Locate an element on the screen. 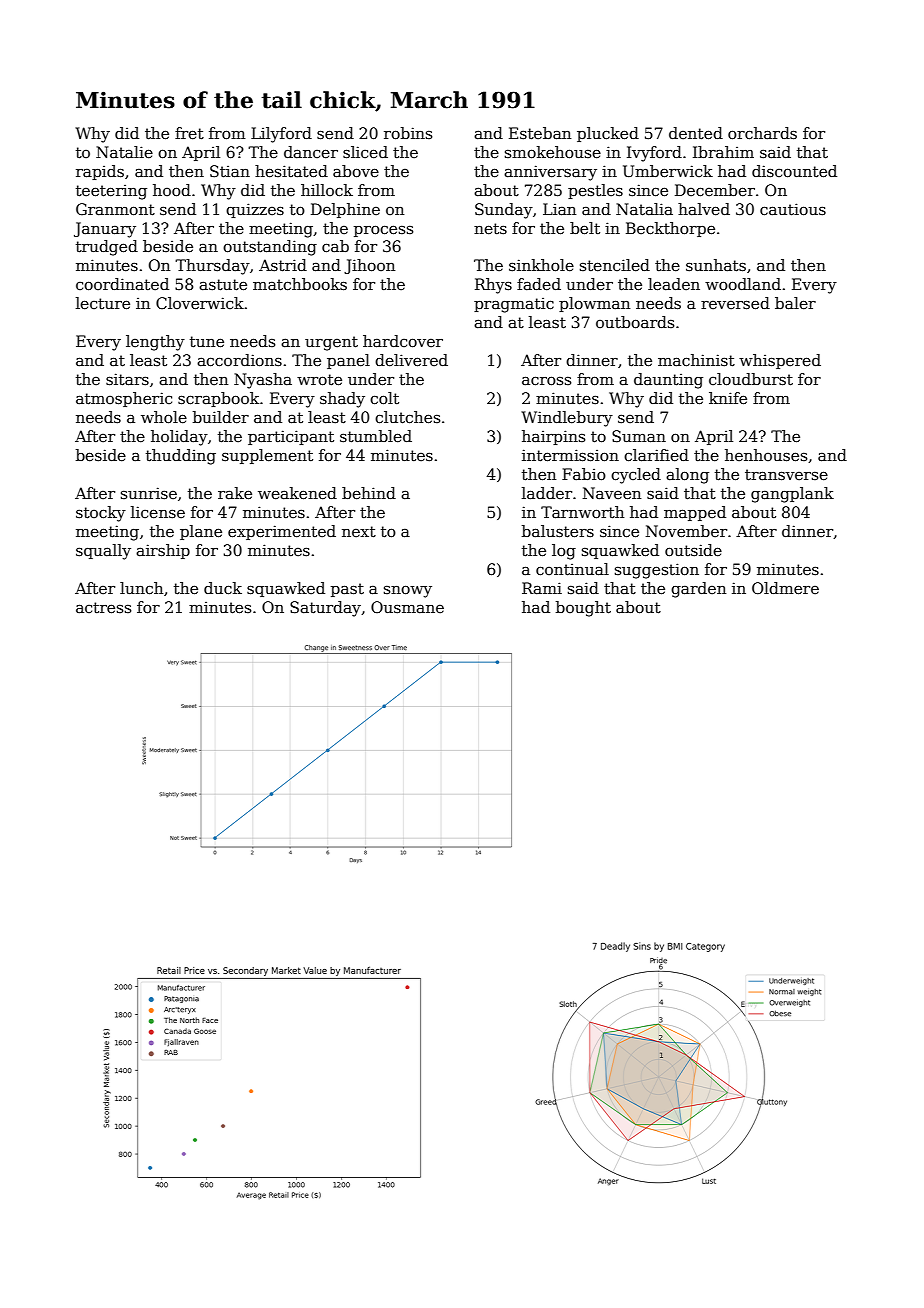  past is located at coordinates (347, 590).
